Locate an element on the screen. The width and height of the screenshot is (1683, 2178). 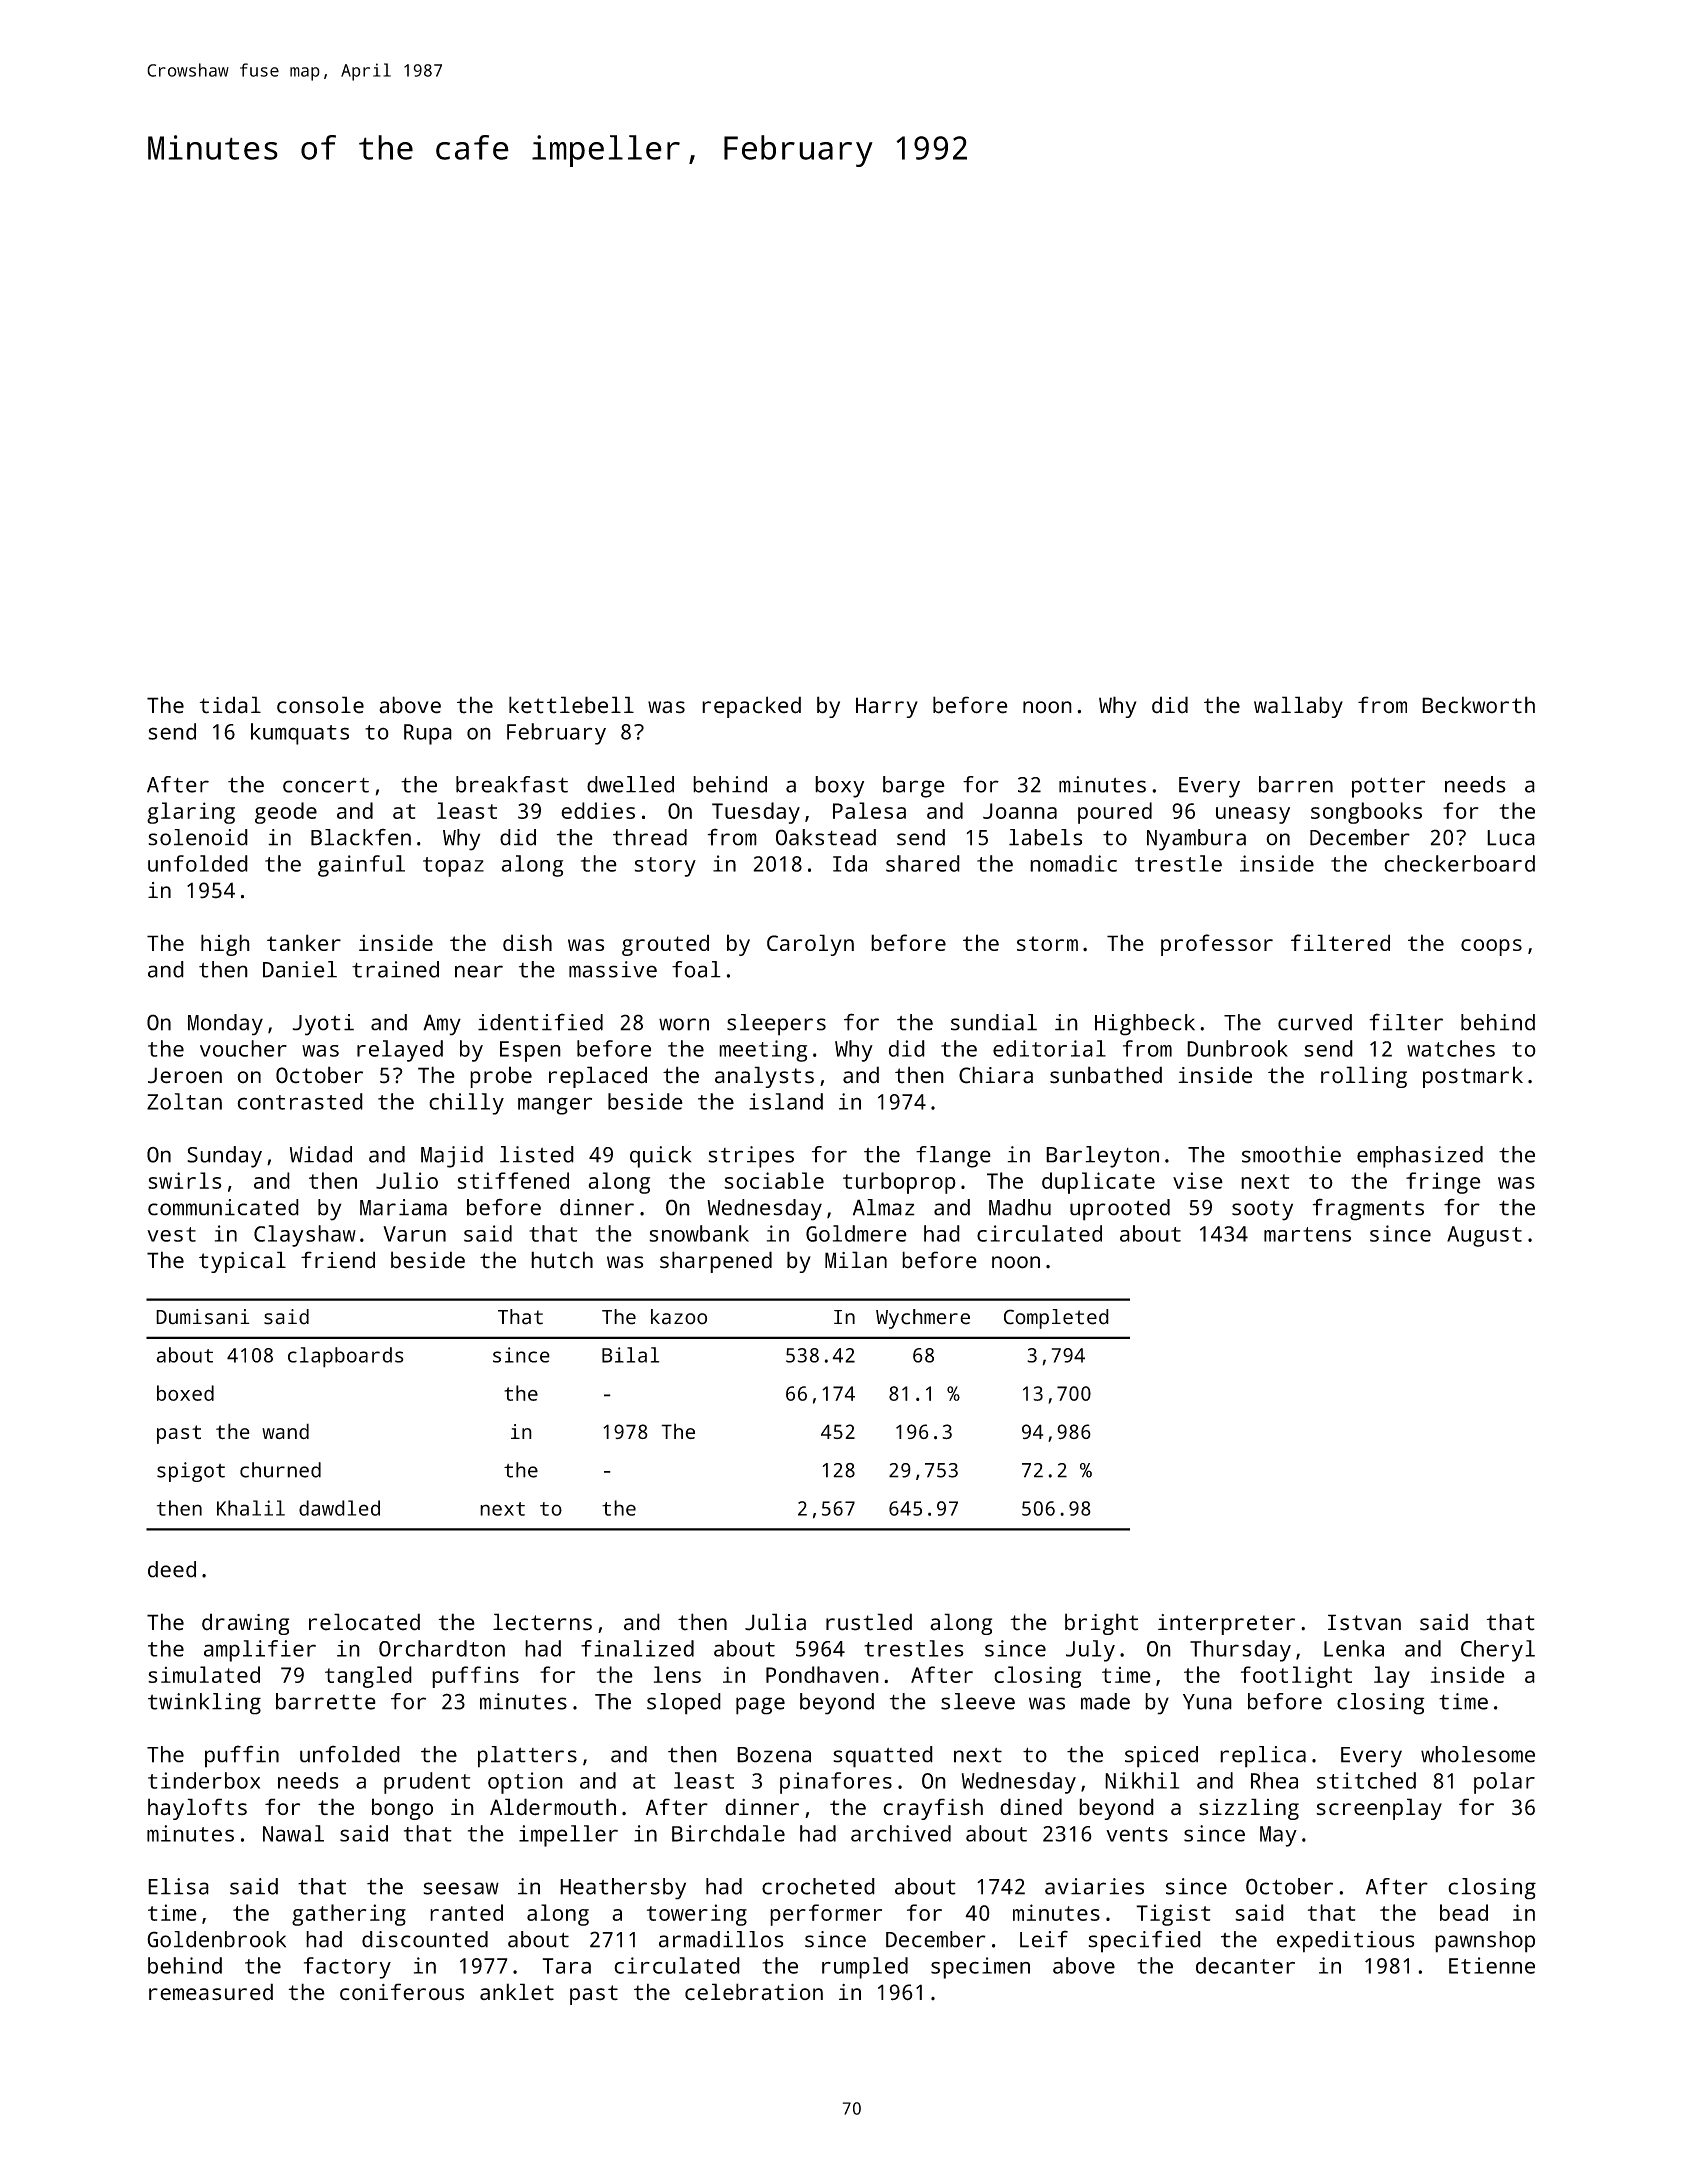
Jeroen is located at coordinates (185, 1075).
